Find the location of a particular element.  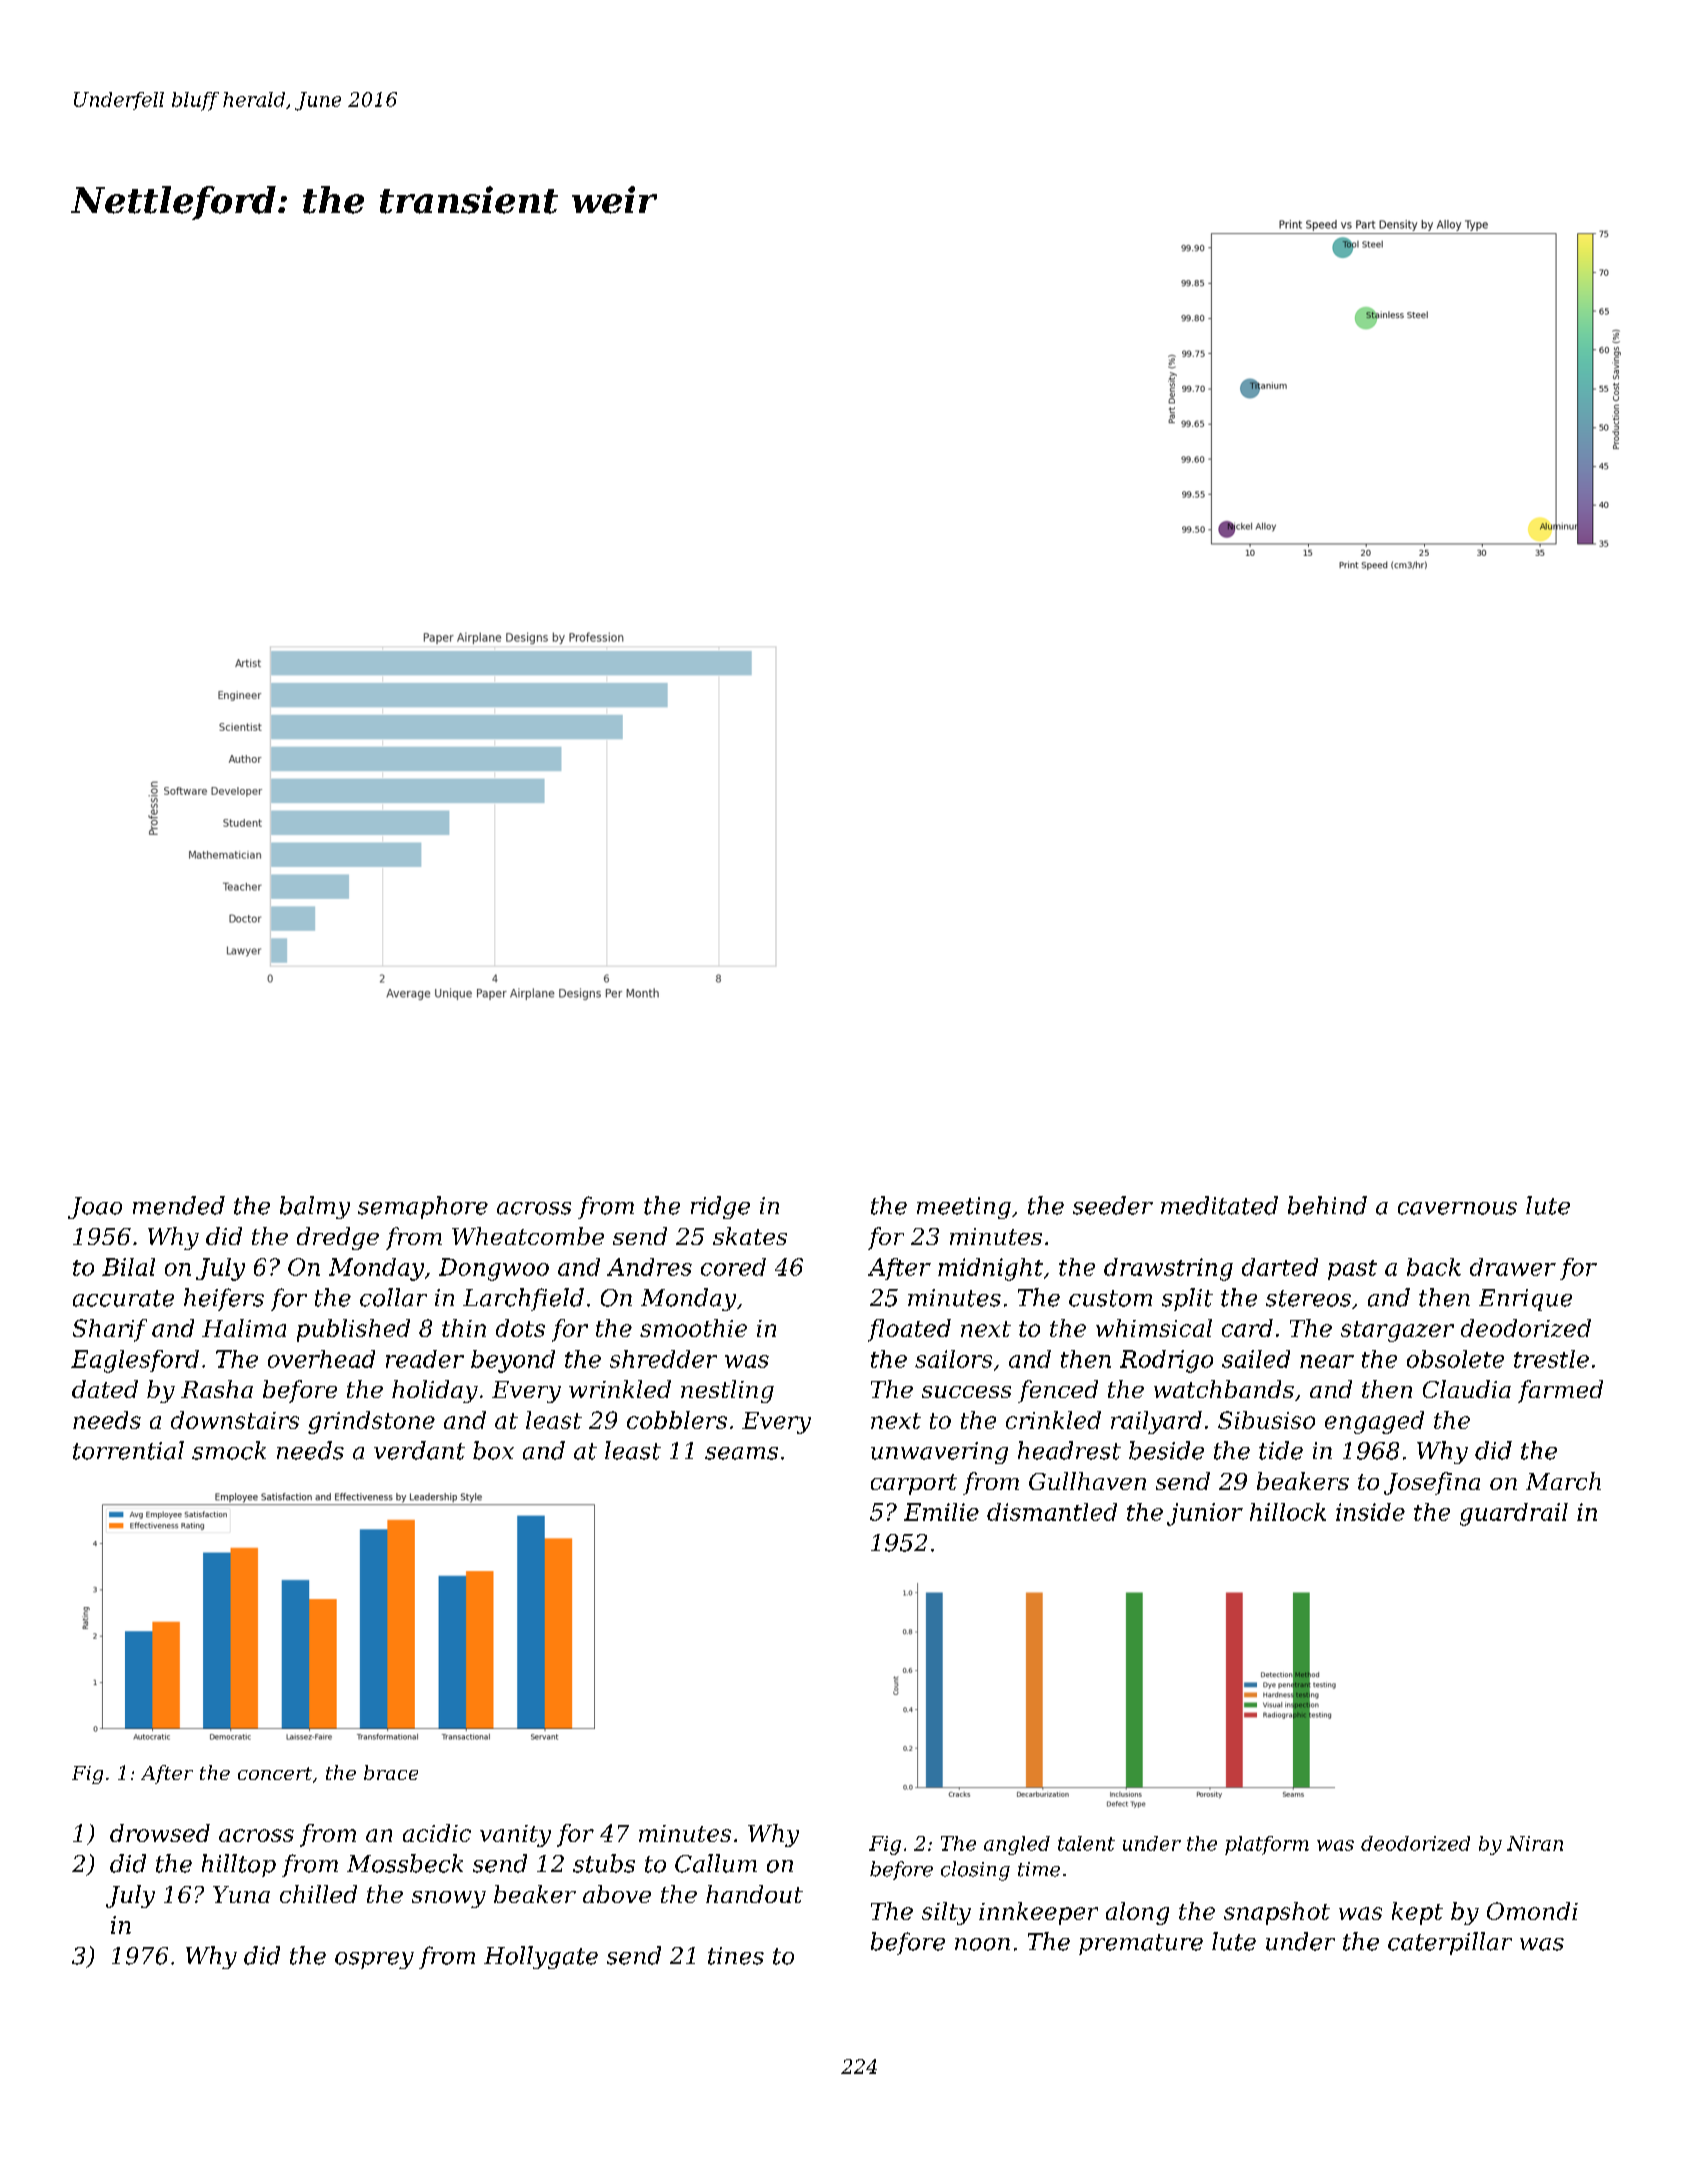

torrential is located at coordinates (128, 1450).
